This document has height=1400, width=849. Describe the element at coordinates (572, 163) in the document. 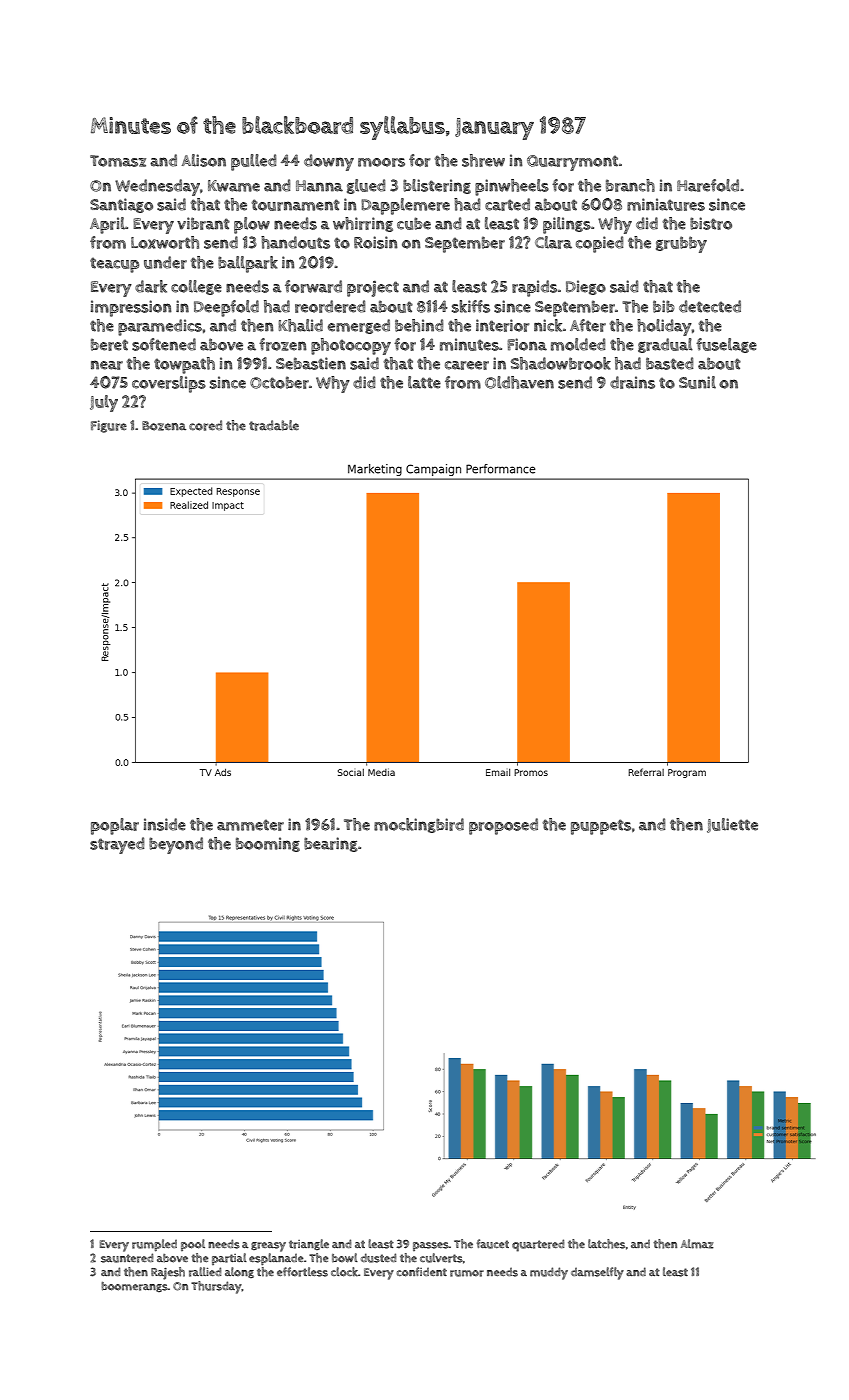

I see `Quarrymont` at that location.
